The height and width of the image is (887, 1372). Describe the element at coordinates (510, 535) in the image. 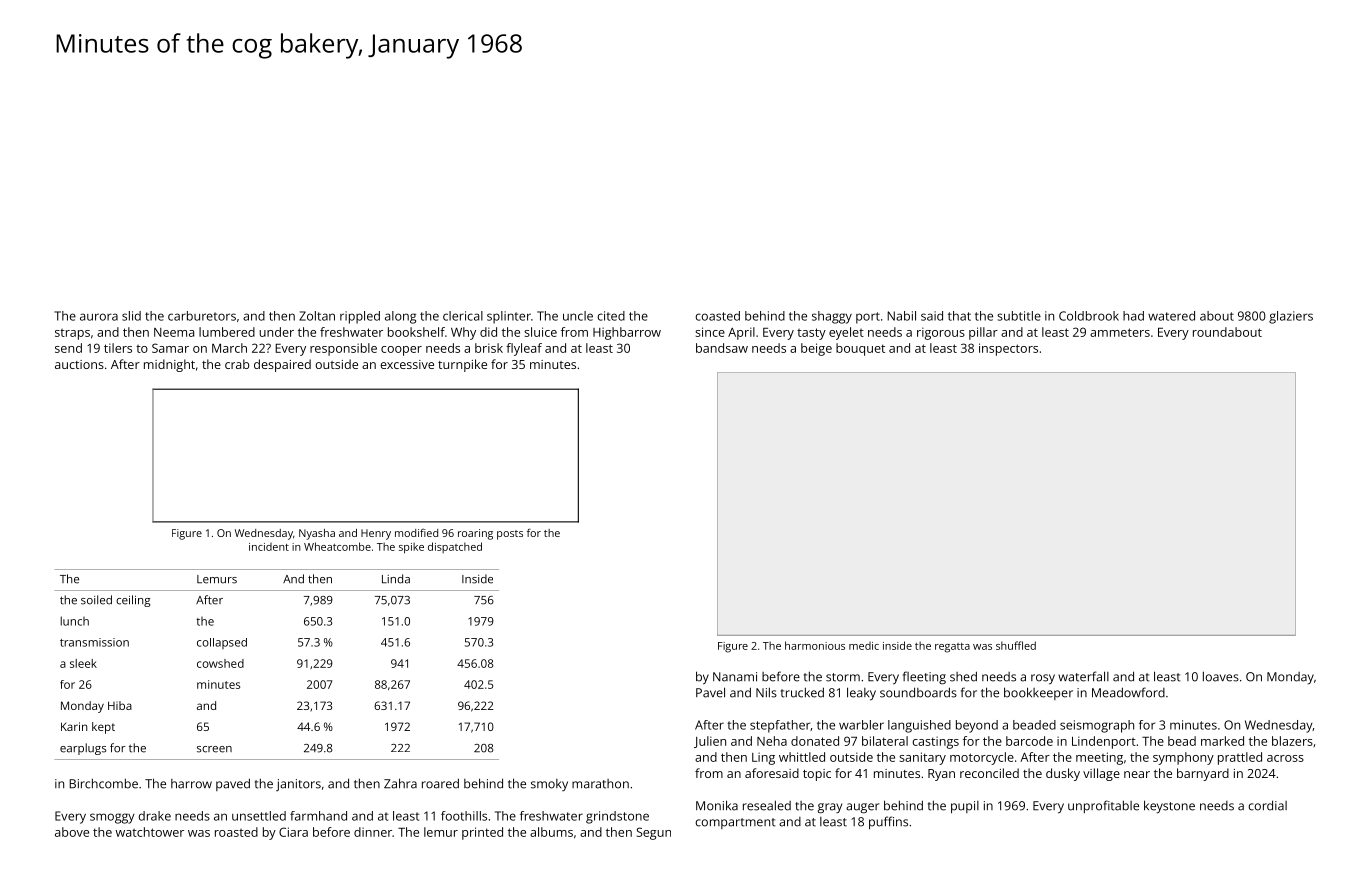

I see `posts` at that location.
